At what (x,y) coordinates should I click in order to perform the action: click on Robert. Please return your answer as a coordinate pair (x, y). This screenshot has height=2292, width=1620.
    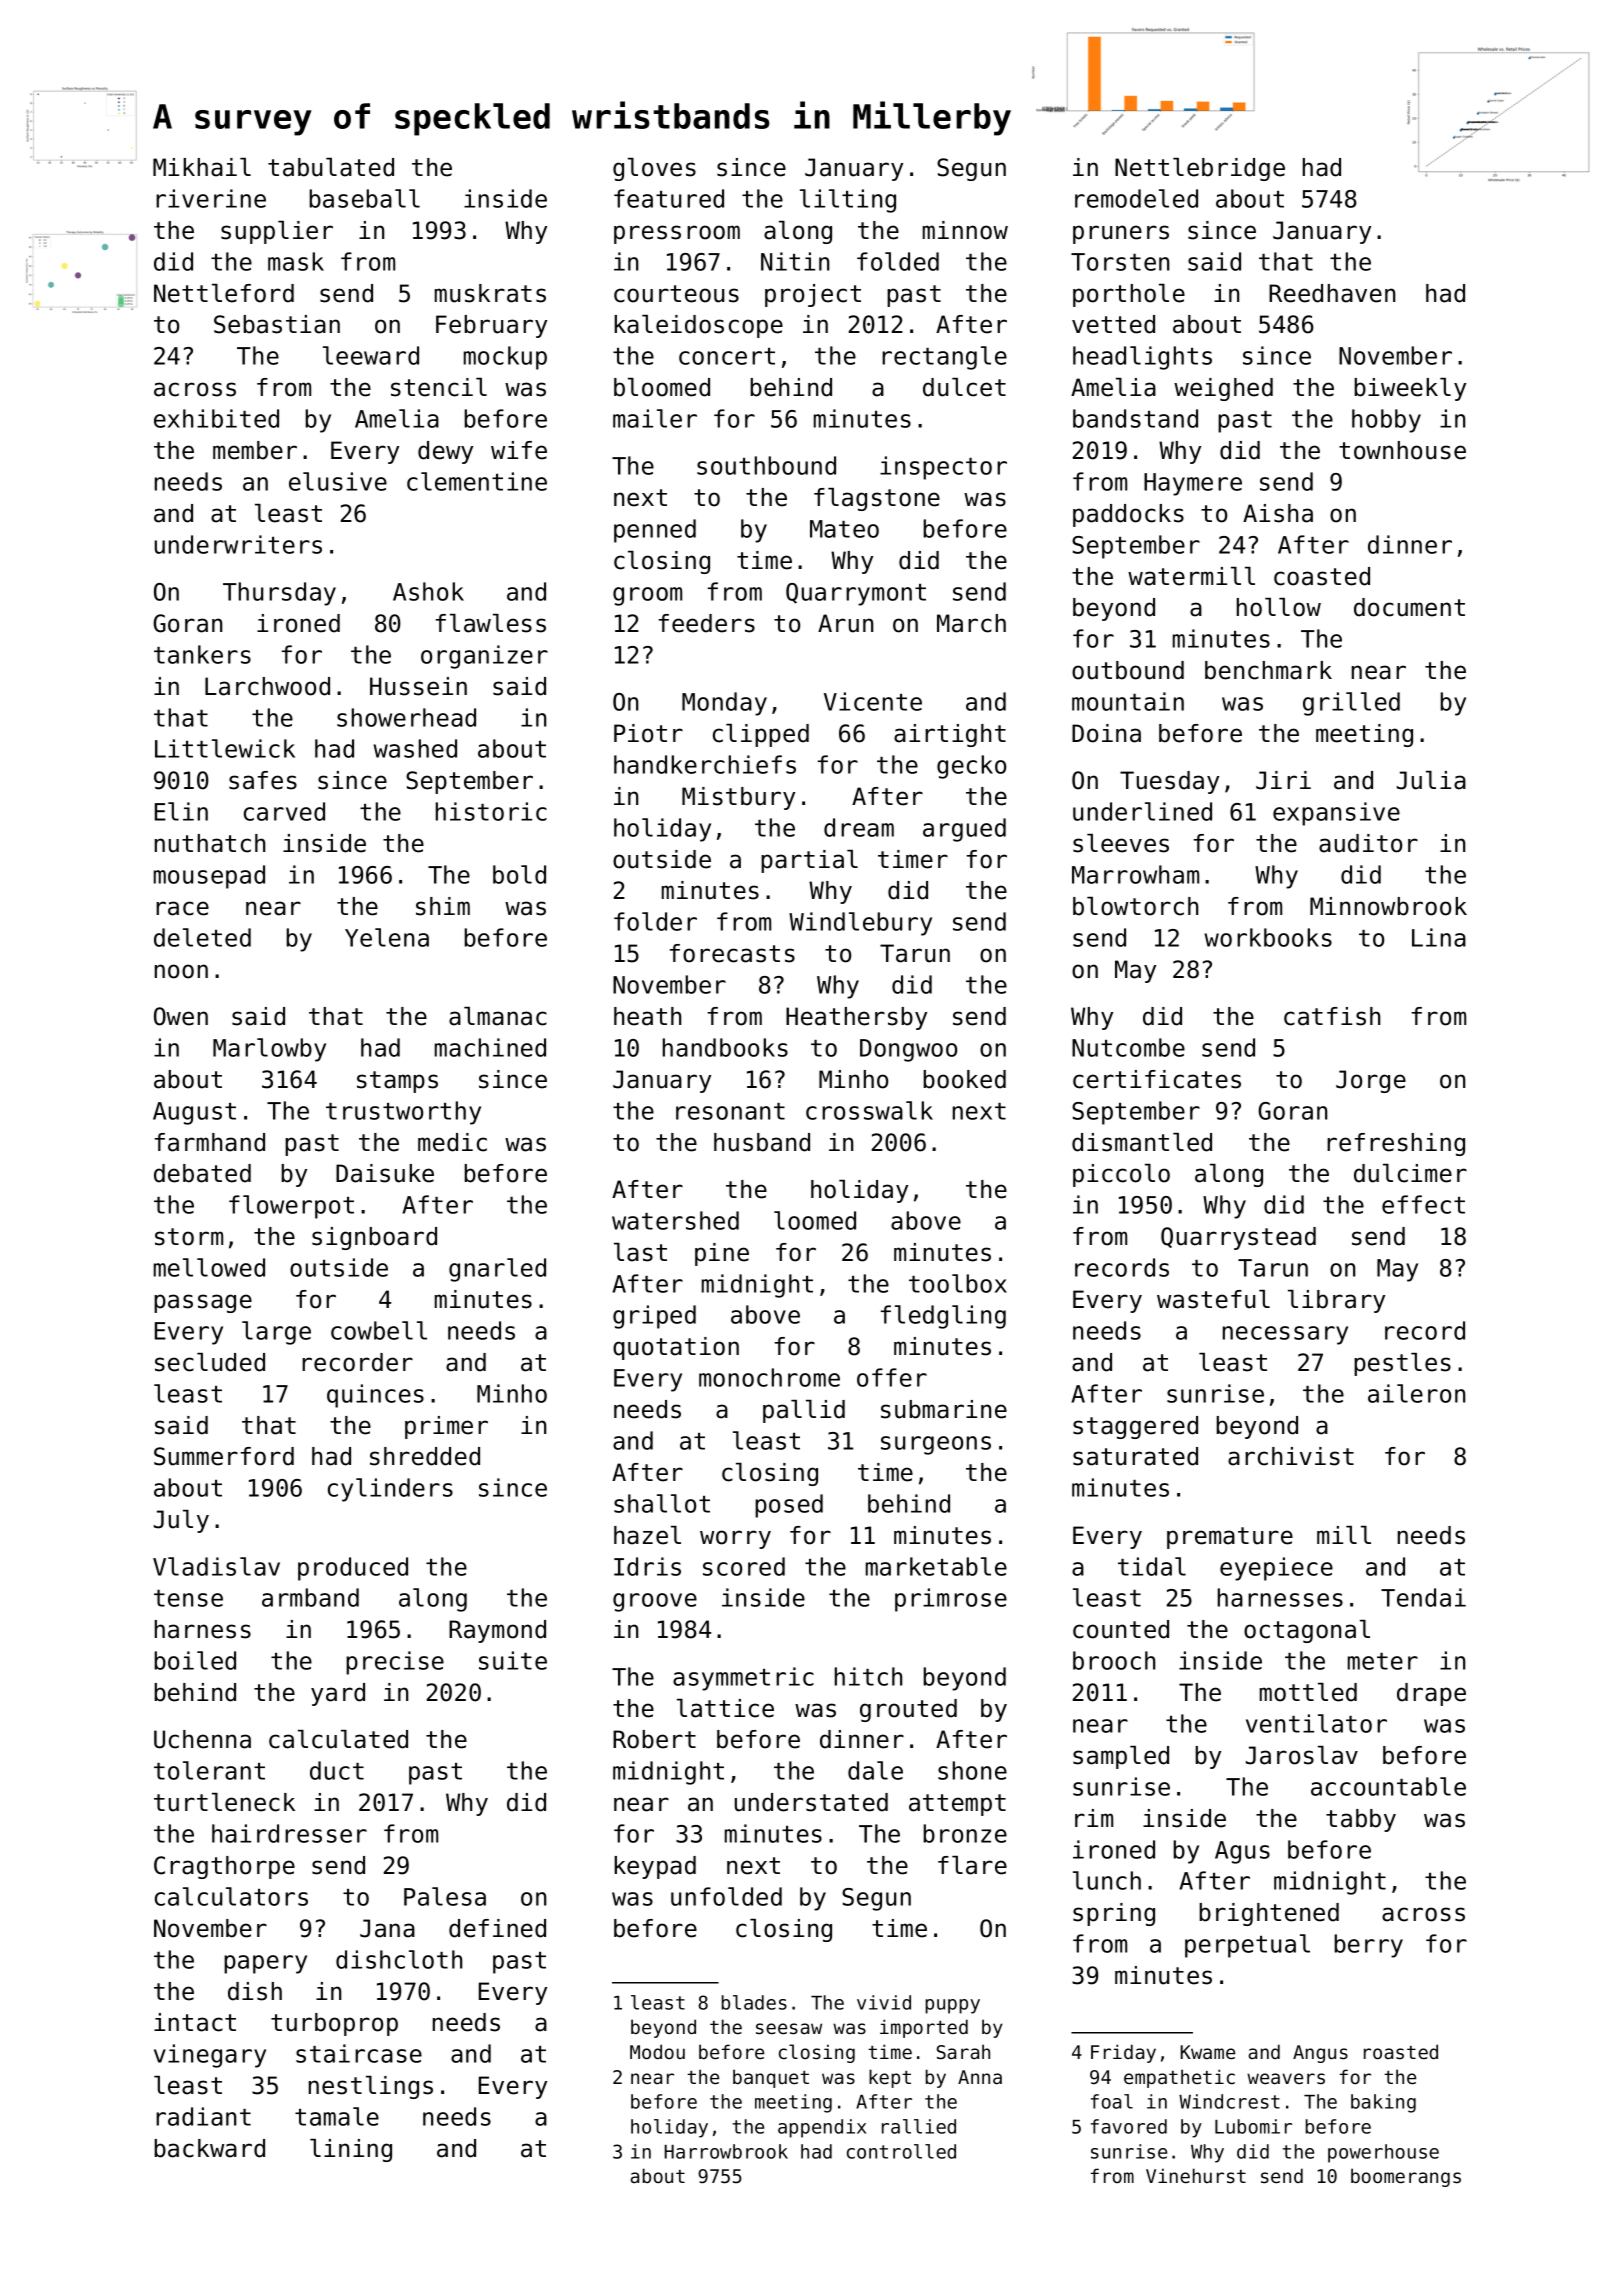
    Looking at the image, I should click on (654, 1739).
